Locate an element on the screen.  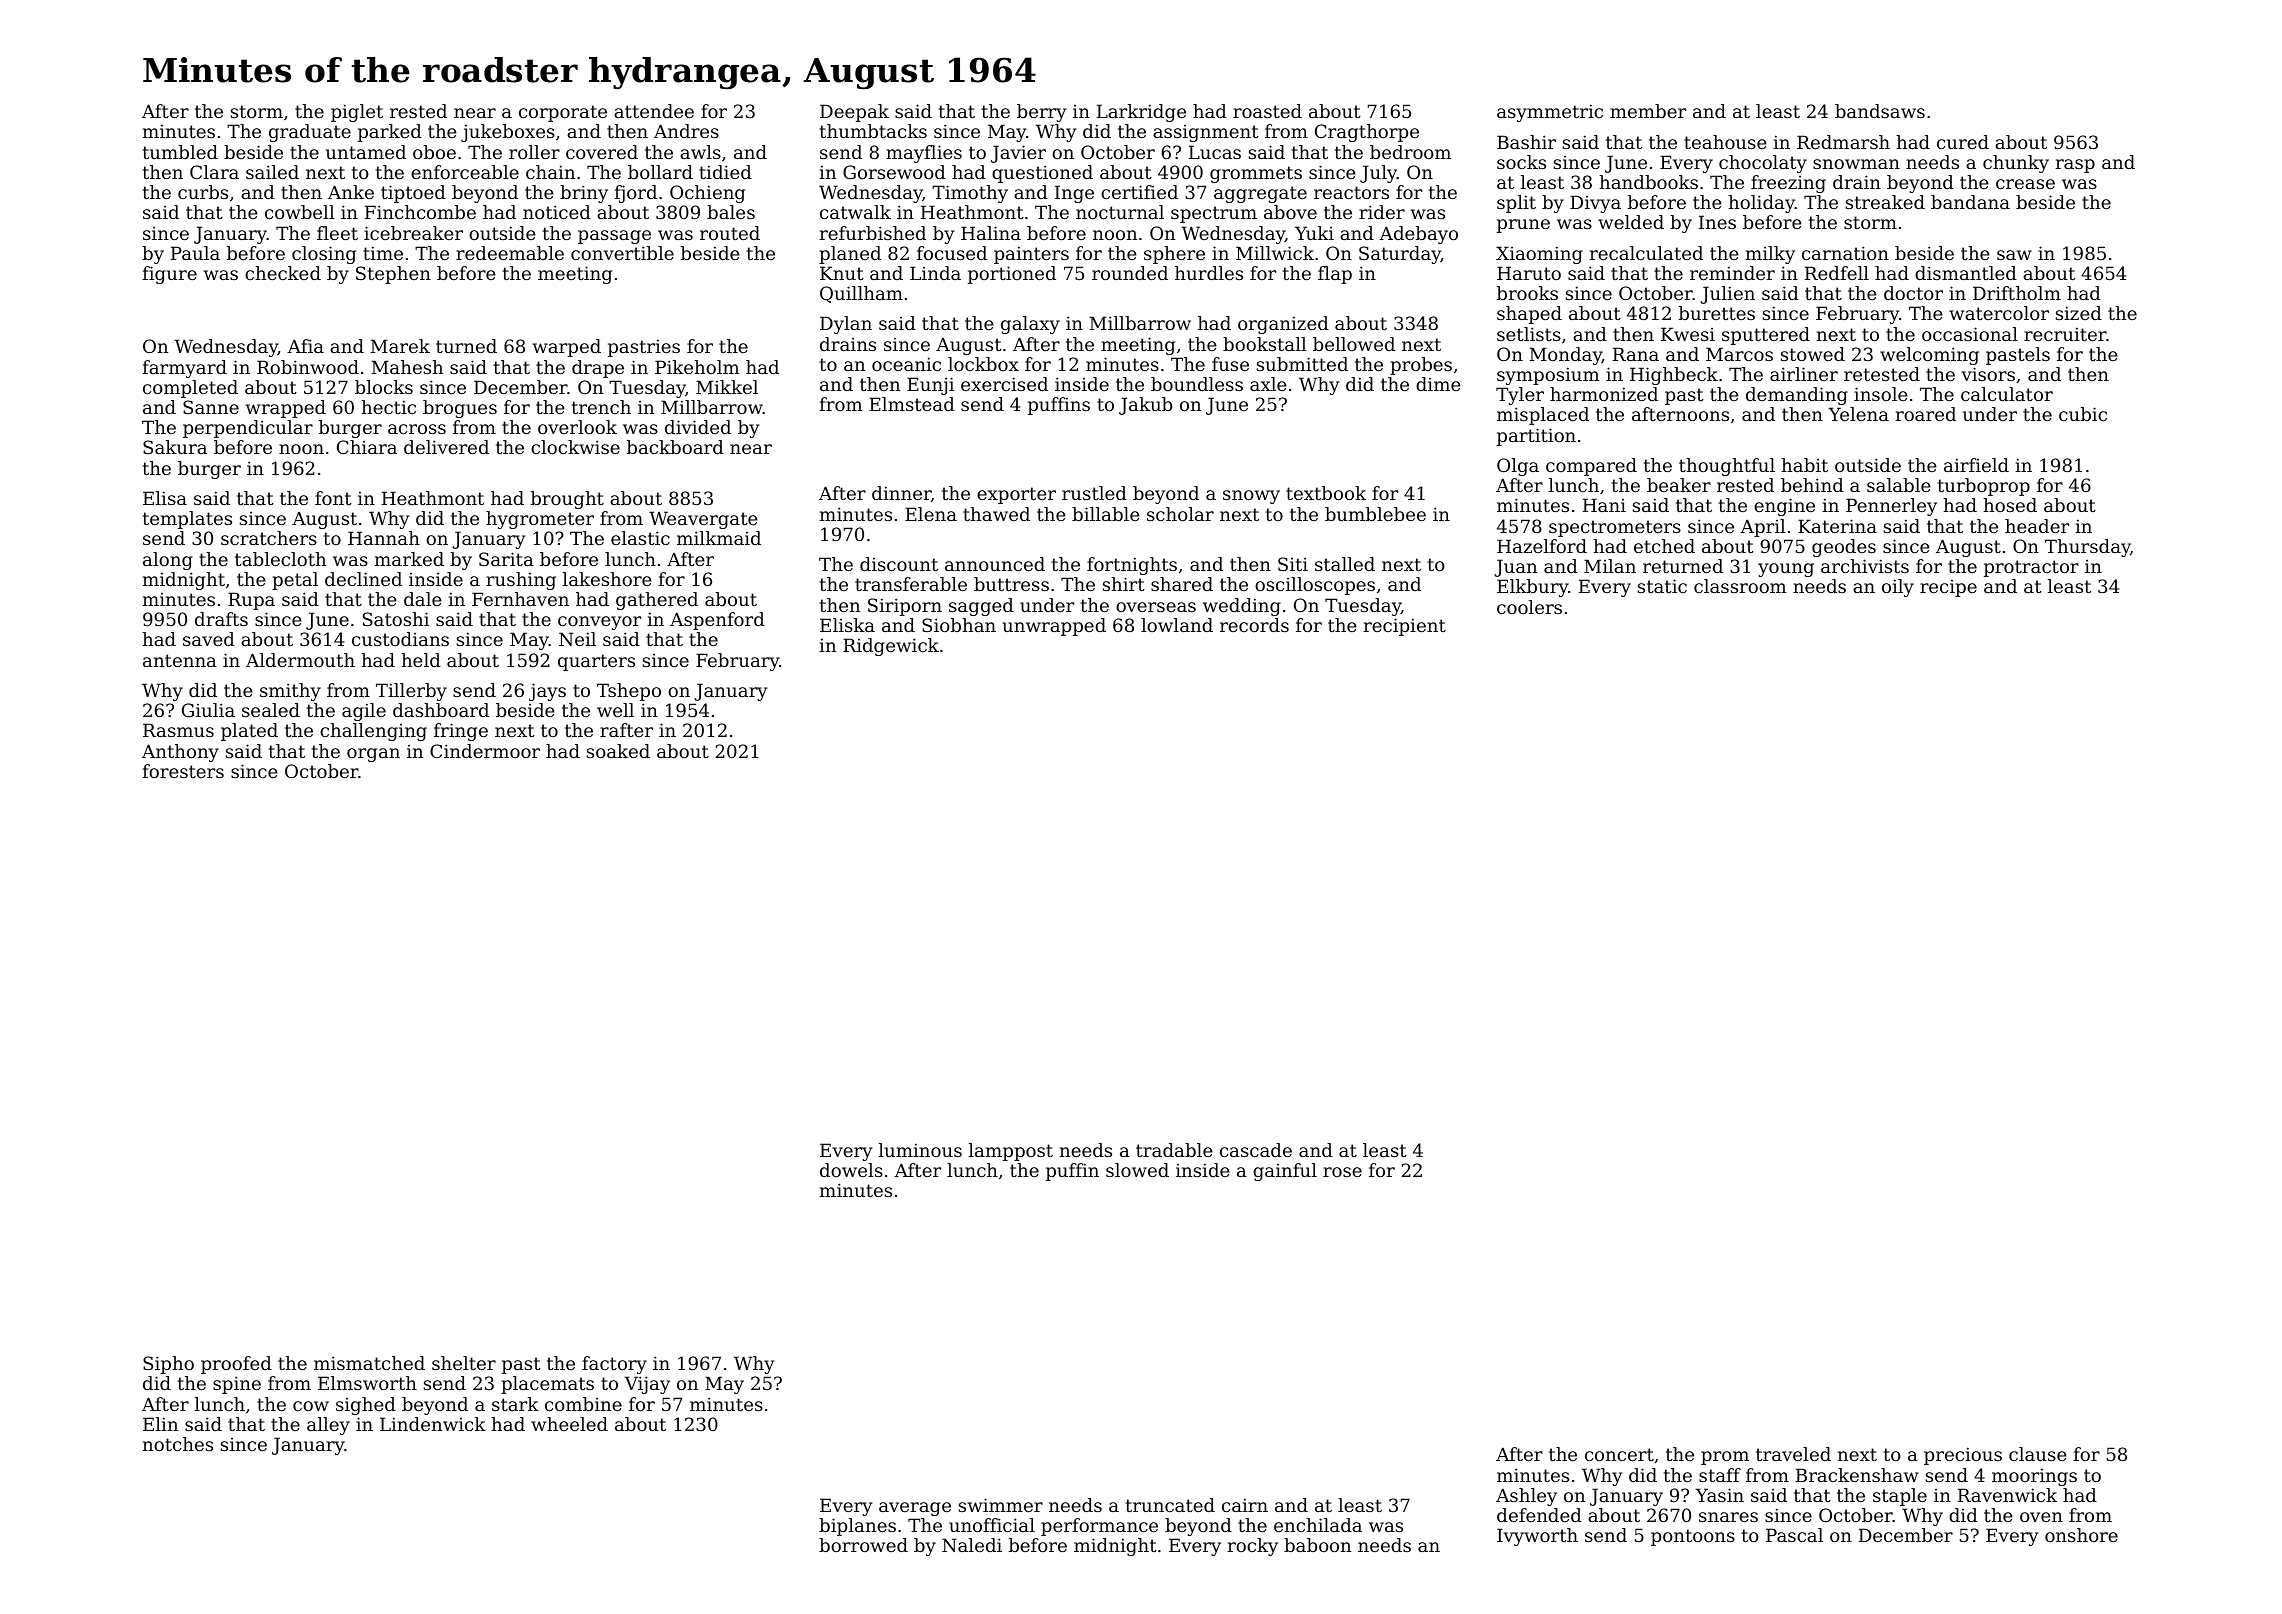
rose is located at coordinates (1342, 1172).
